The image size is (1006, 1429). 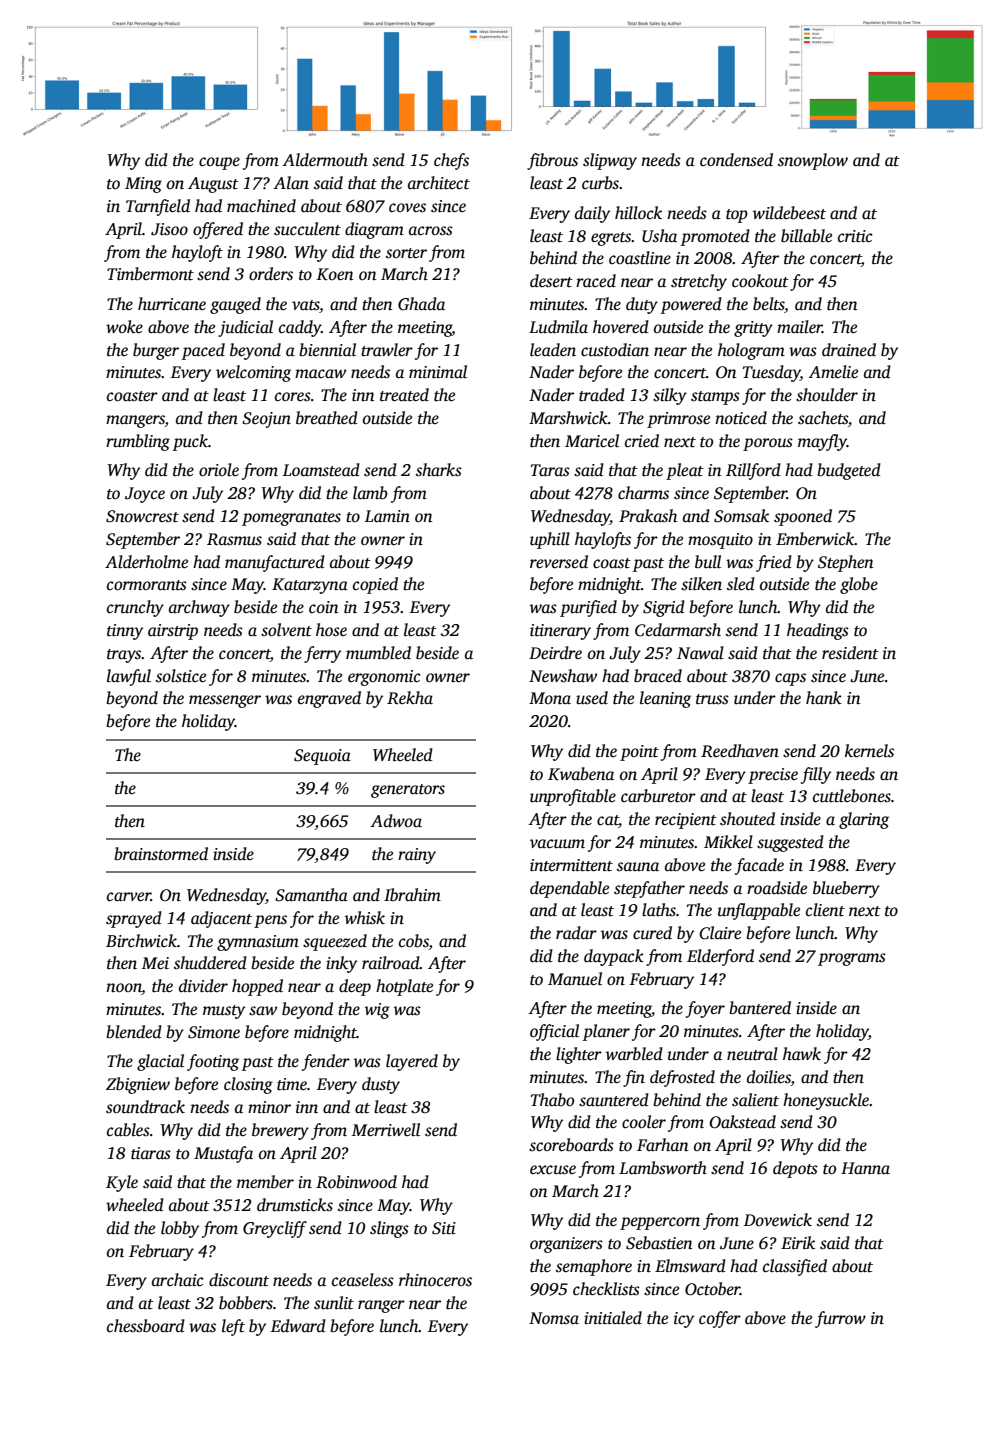 I want to click on generators, so click(x=408, y=791).
